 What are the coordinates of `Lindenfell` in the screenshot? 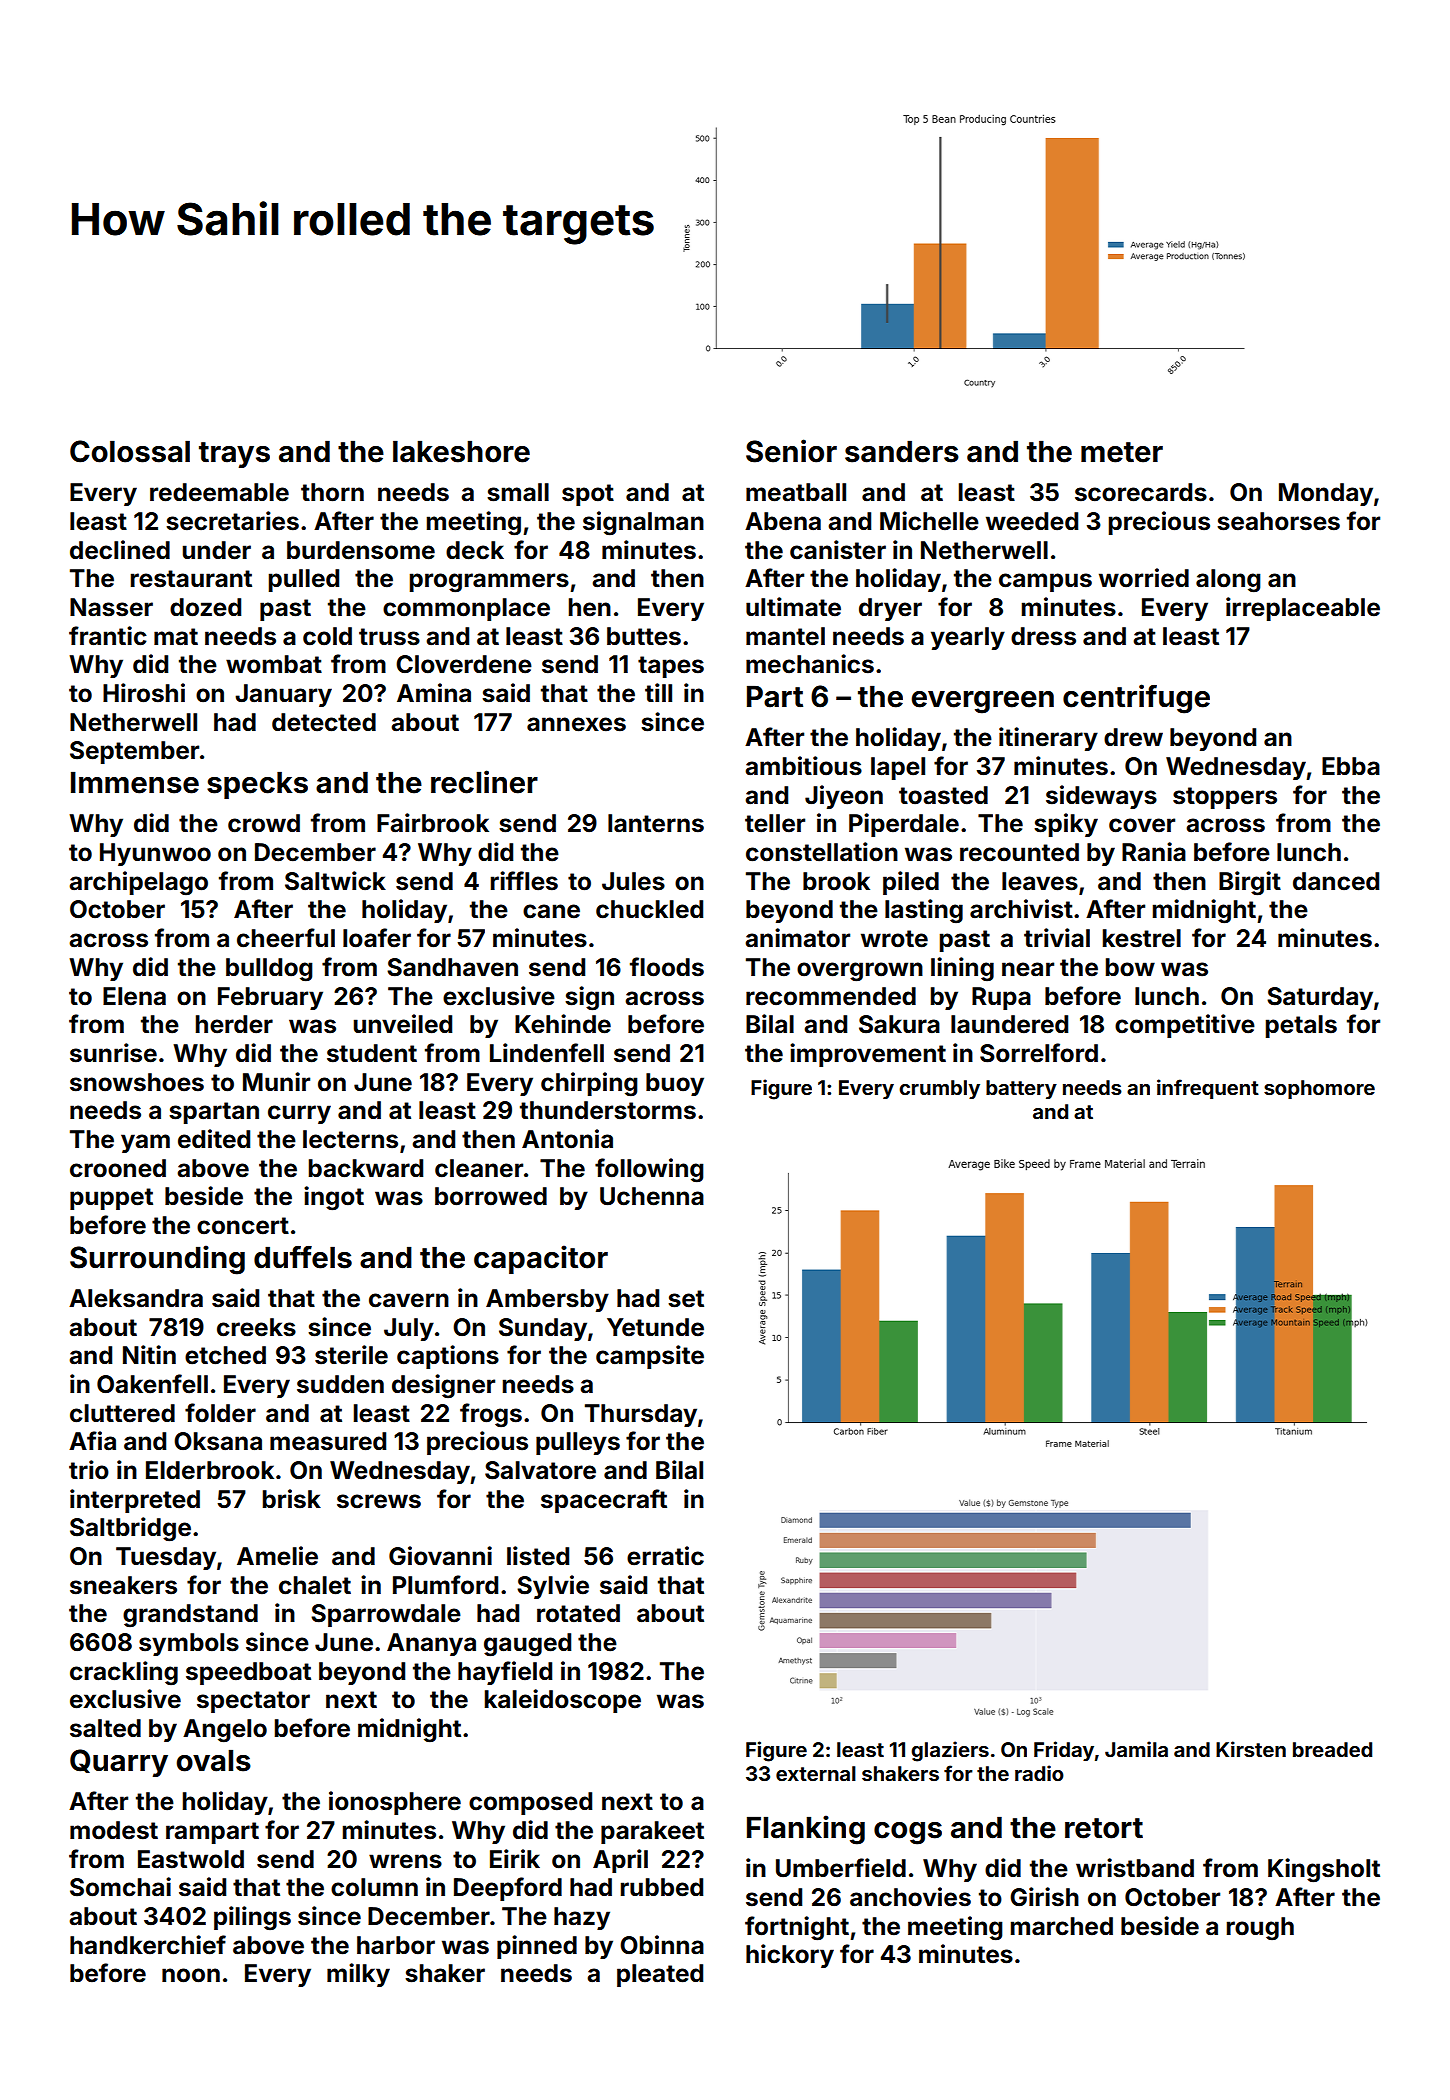 It's located at (547, 1053).
